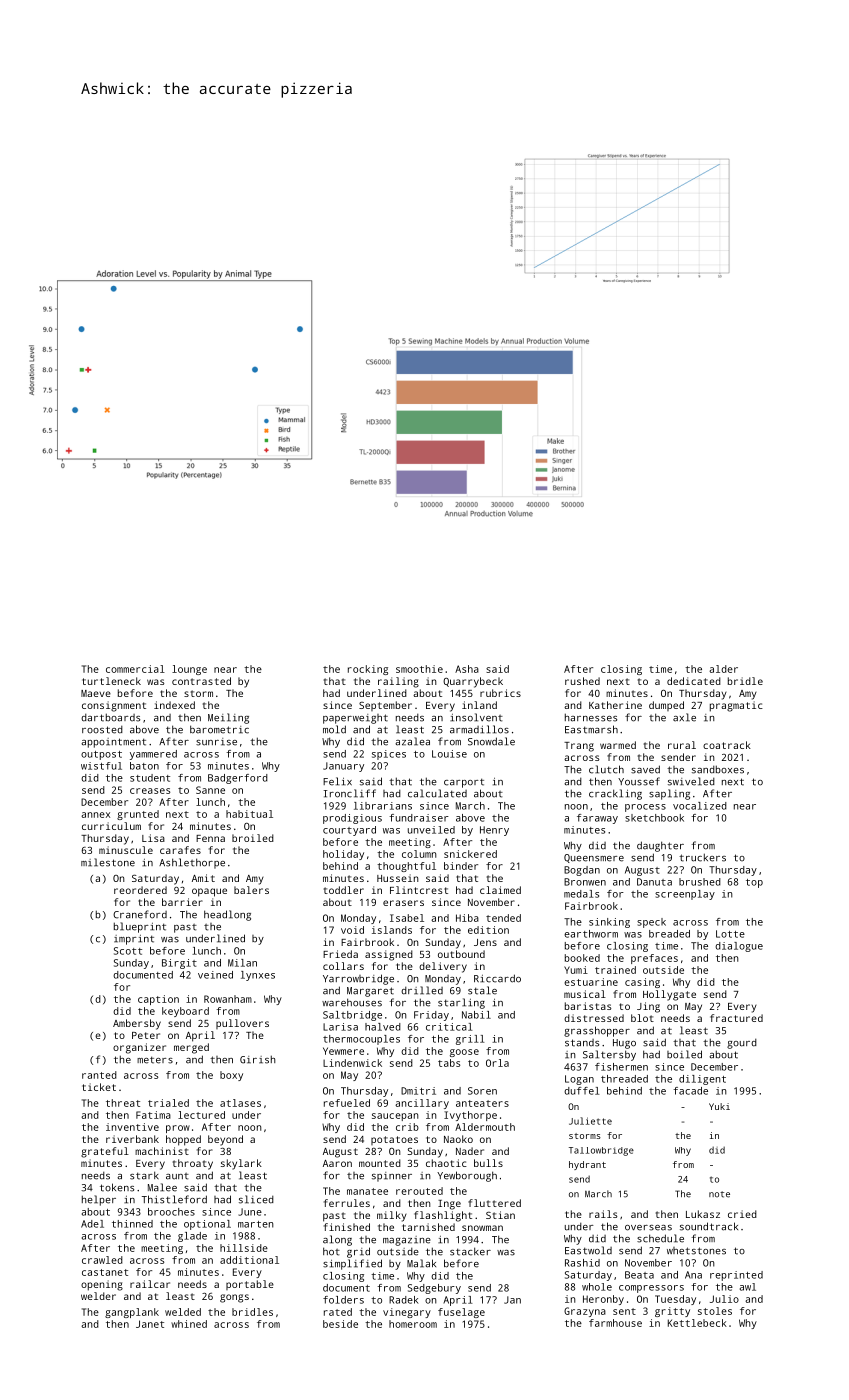 This screenshot has height=1400, width=849. What do you see at coordinates (150, 1324) in the screenshot?
I see `Janet` at bounding box center [150, 1324].
